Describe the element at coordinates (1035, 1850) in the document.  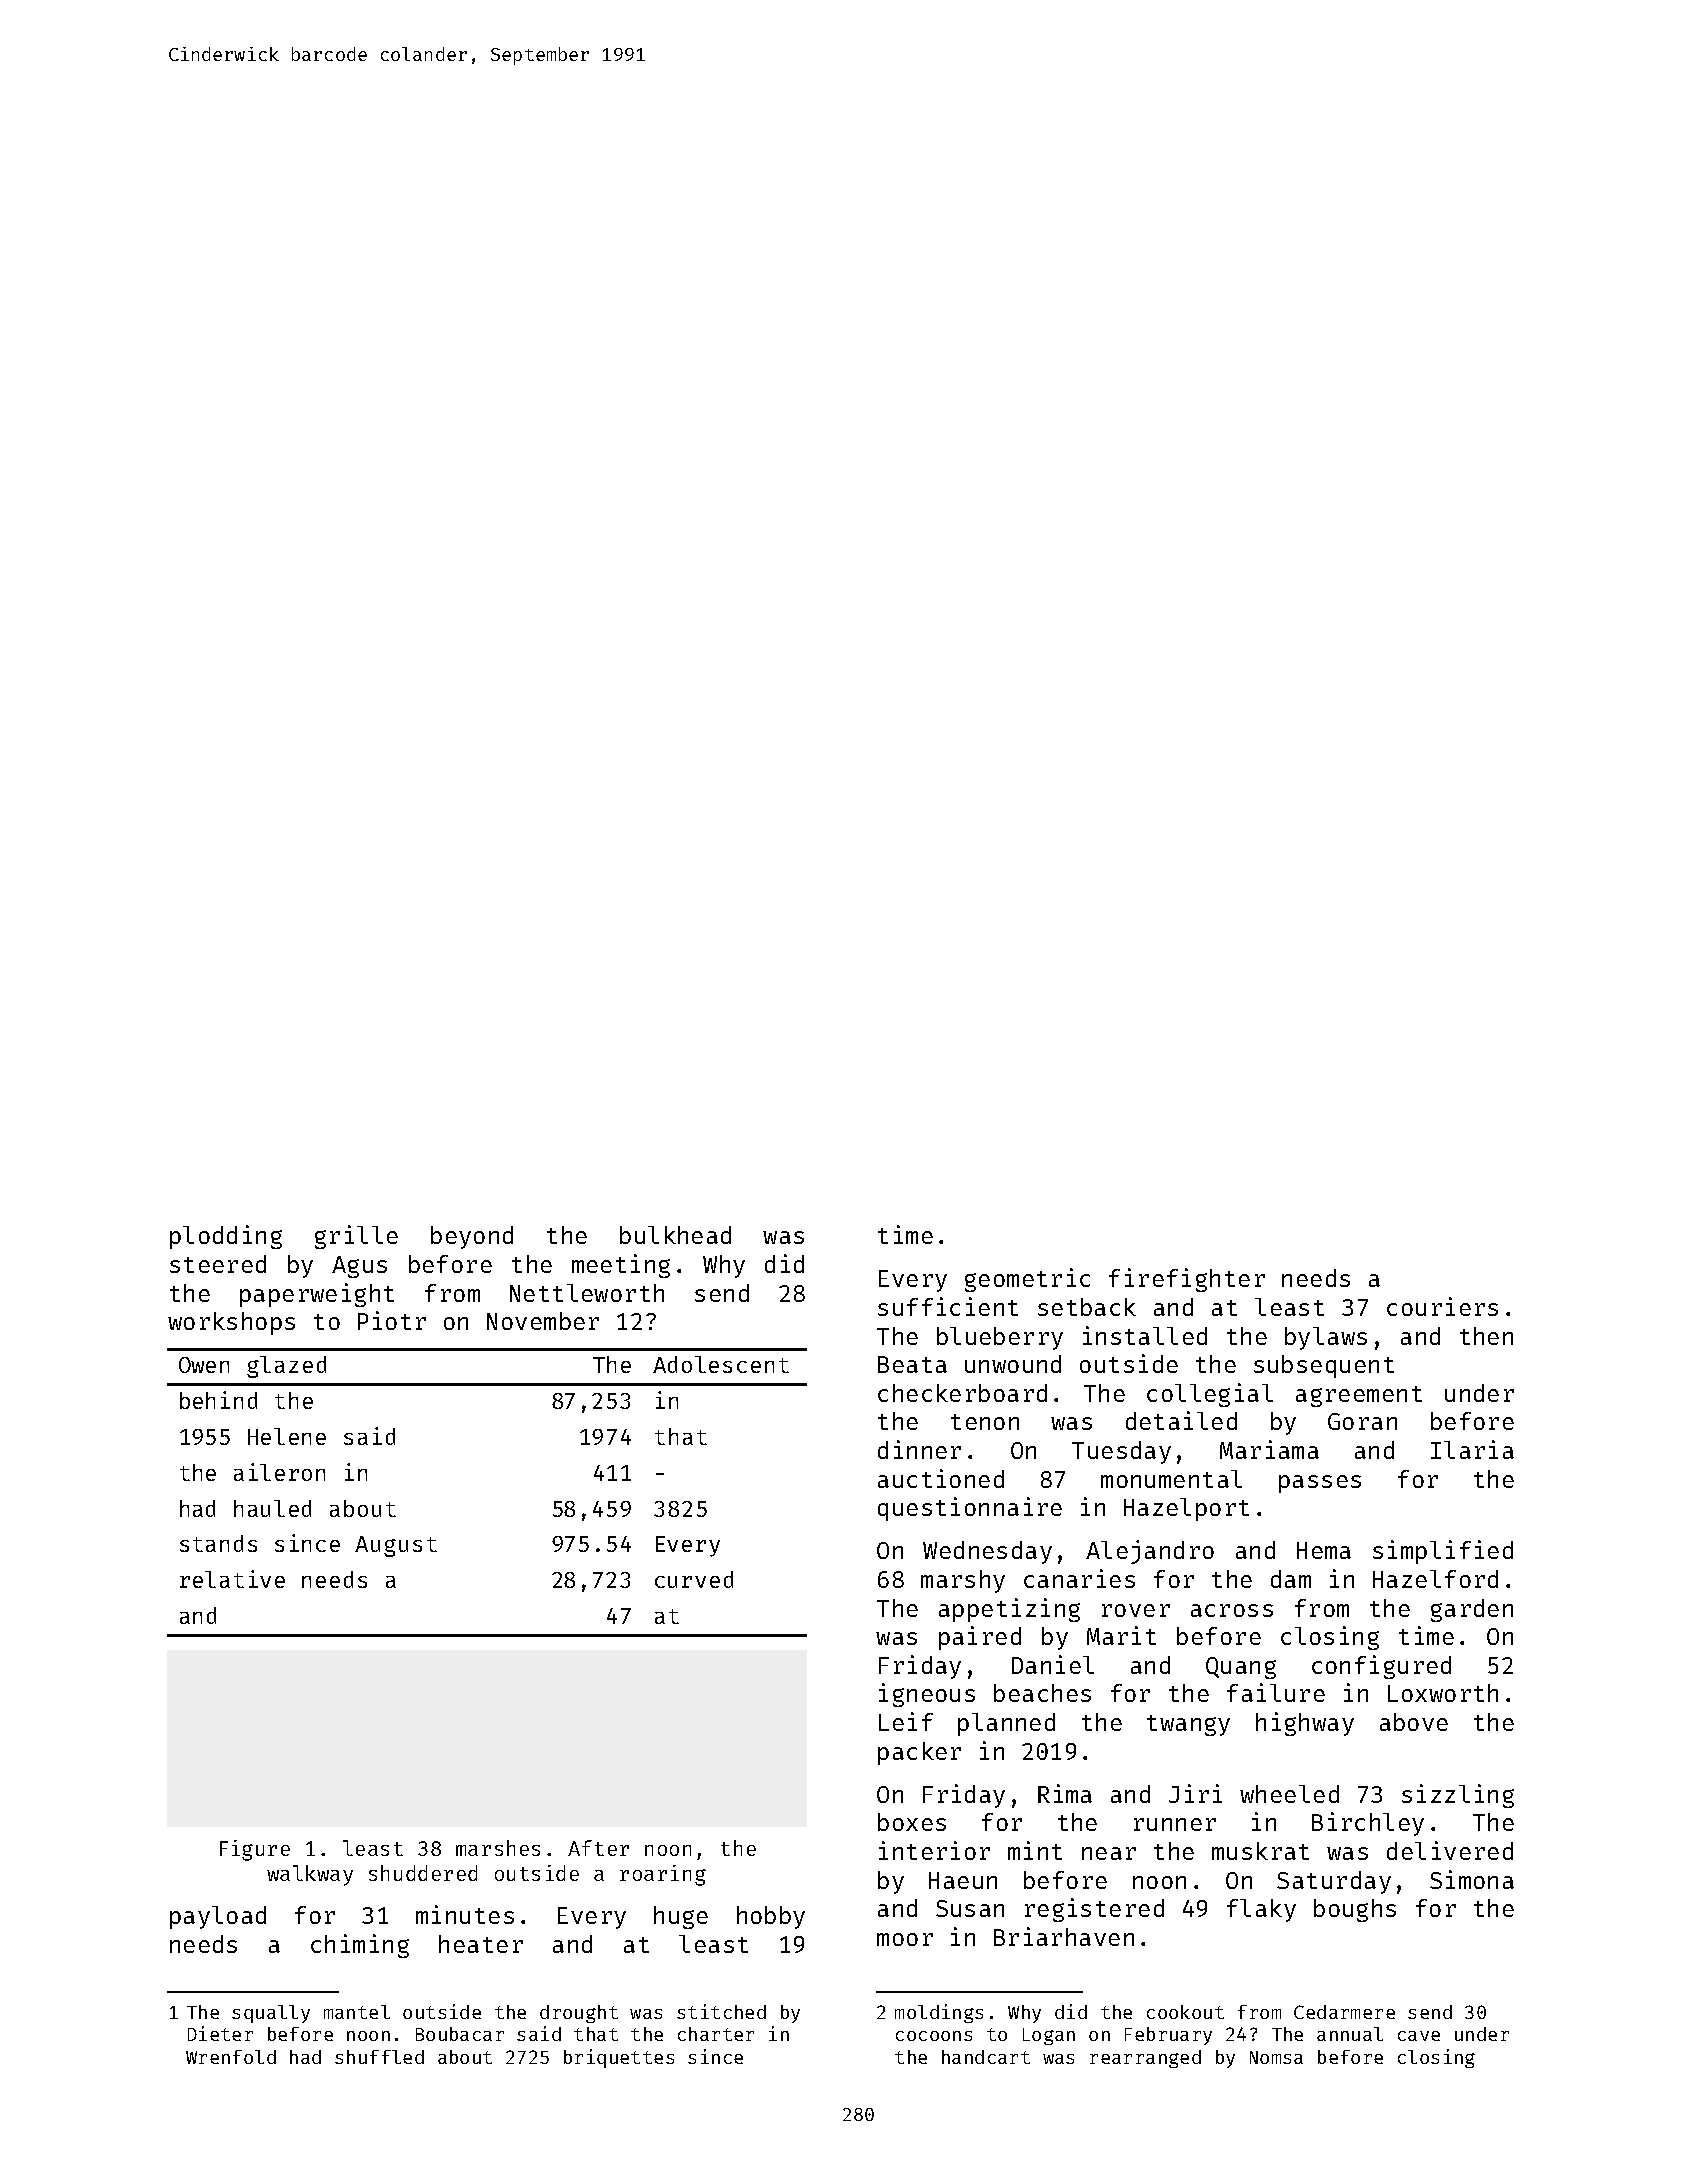
I see `mint` at that location.
